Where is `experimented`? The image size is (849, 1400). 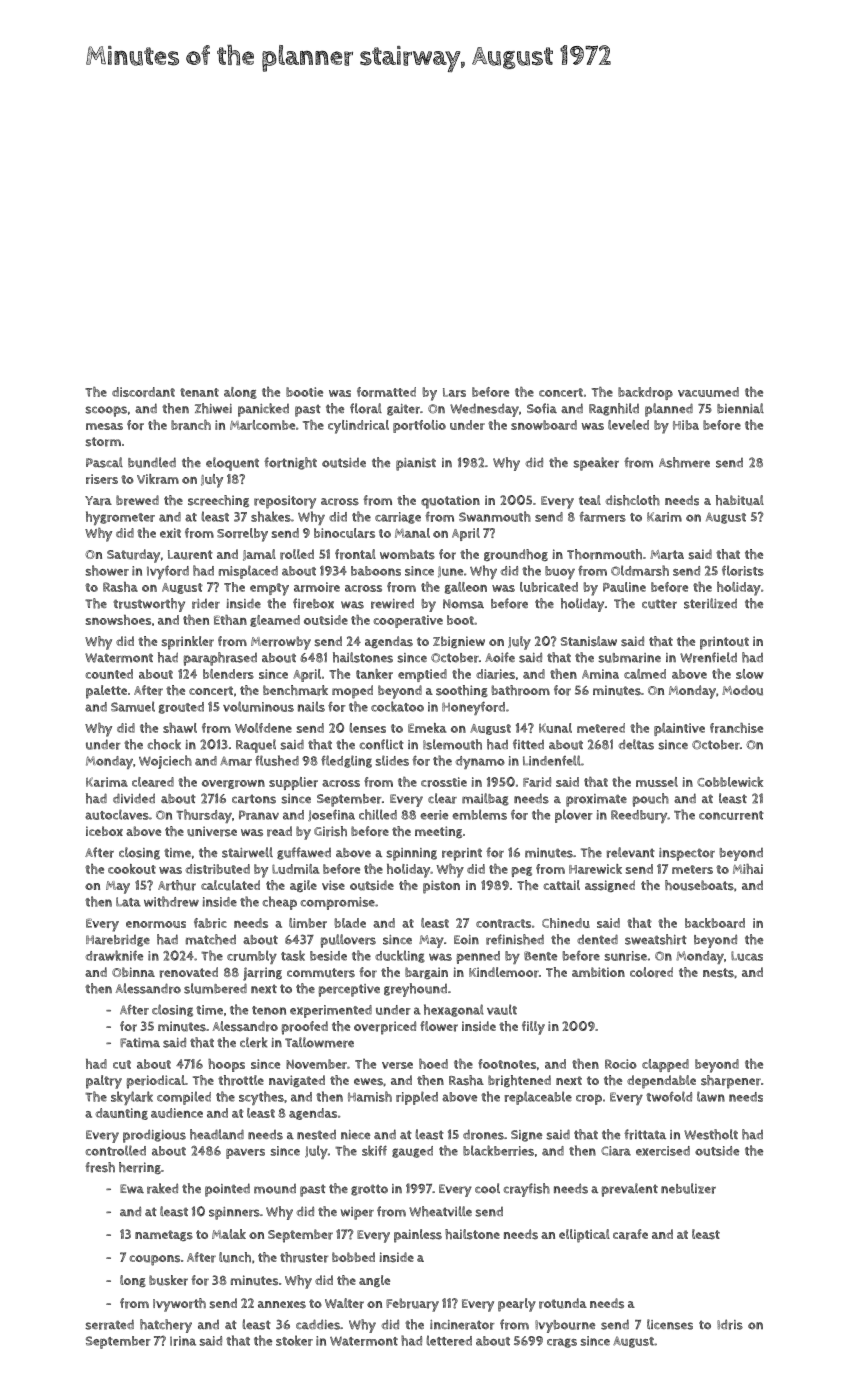
experimented is located at coordinates (331, 1011).
